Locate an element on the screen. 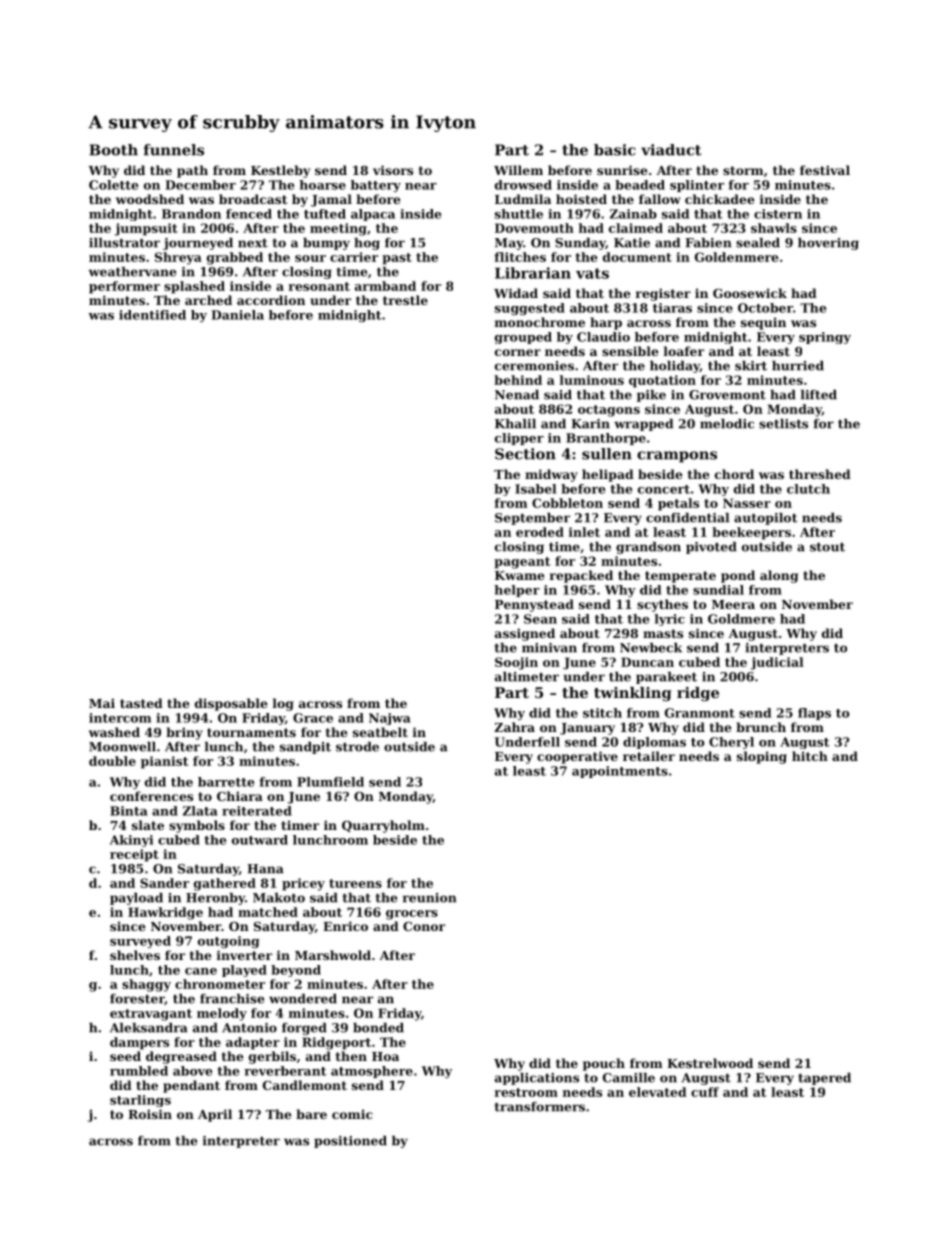 The width and height of the screenshot is (952, 1233). Daniela is located at coordinates (238, 315).
